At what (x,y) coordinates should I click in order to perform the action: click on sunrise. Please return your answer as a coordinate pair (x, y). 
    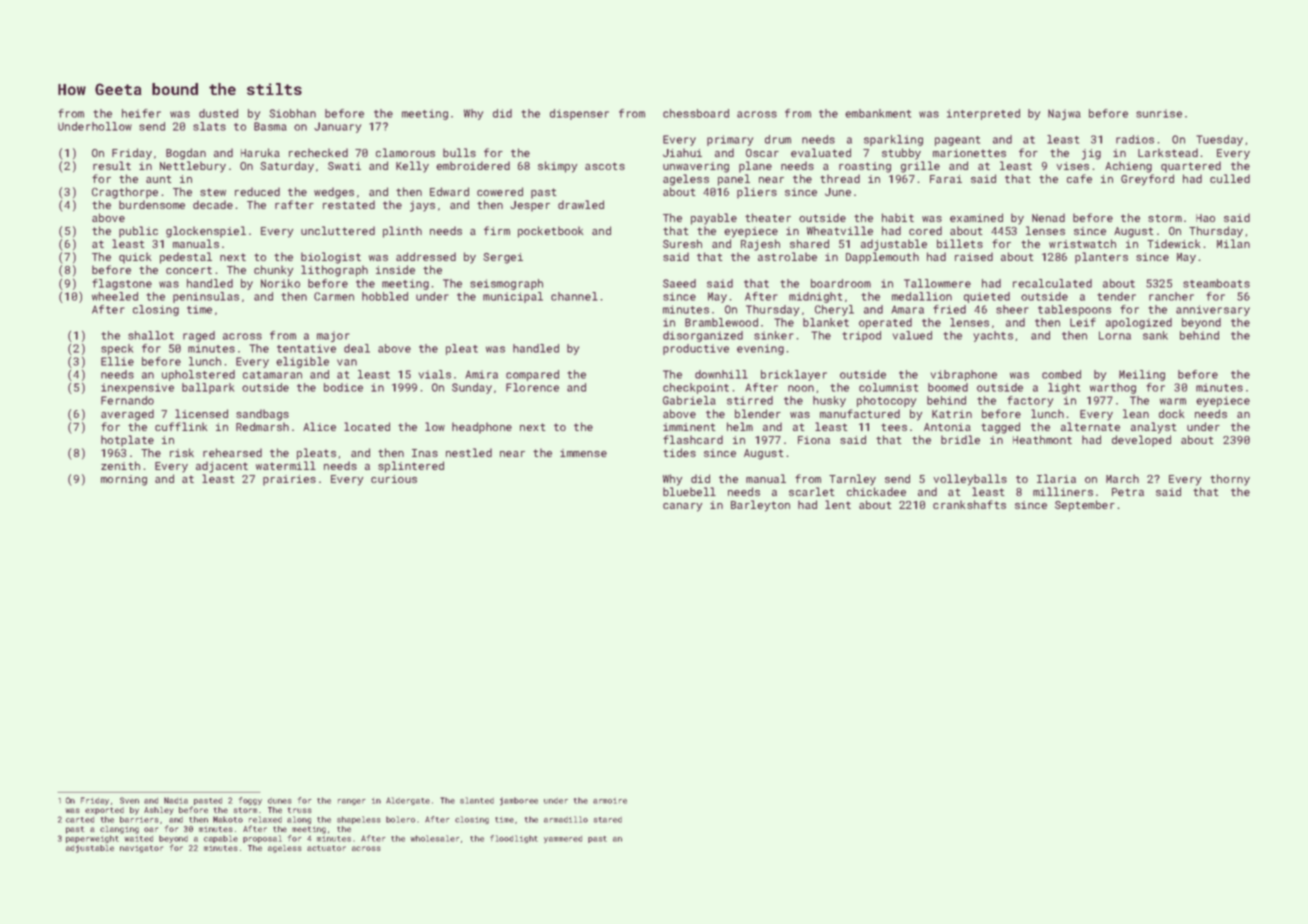
    Looking at the image, I should click on (1159, 113).
